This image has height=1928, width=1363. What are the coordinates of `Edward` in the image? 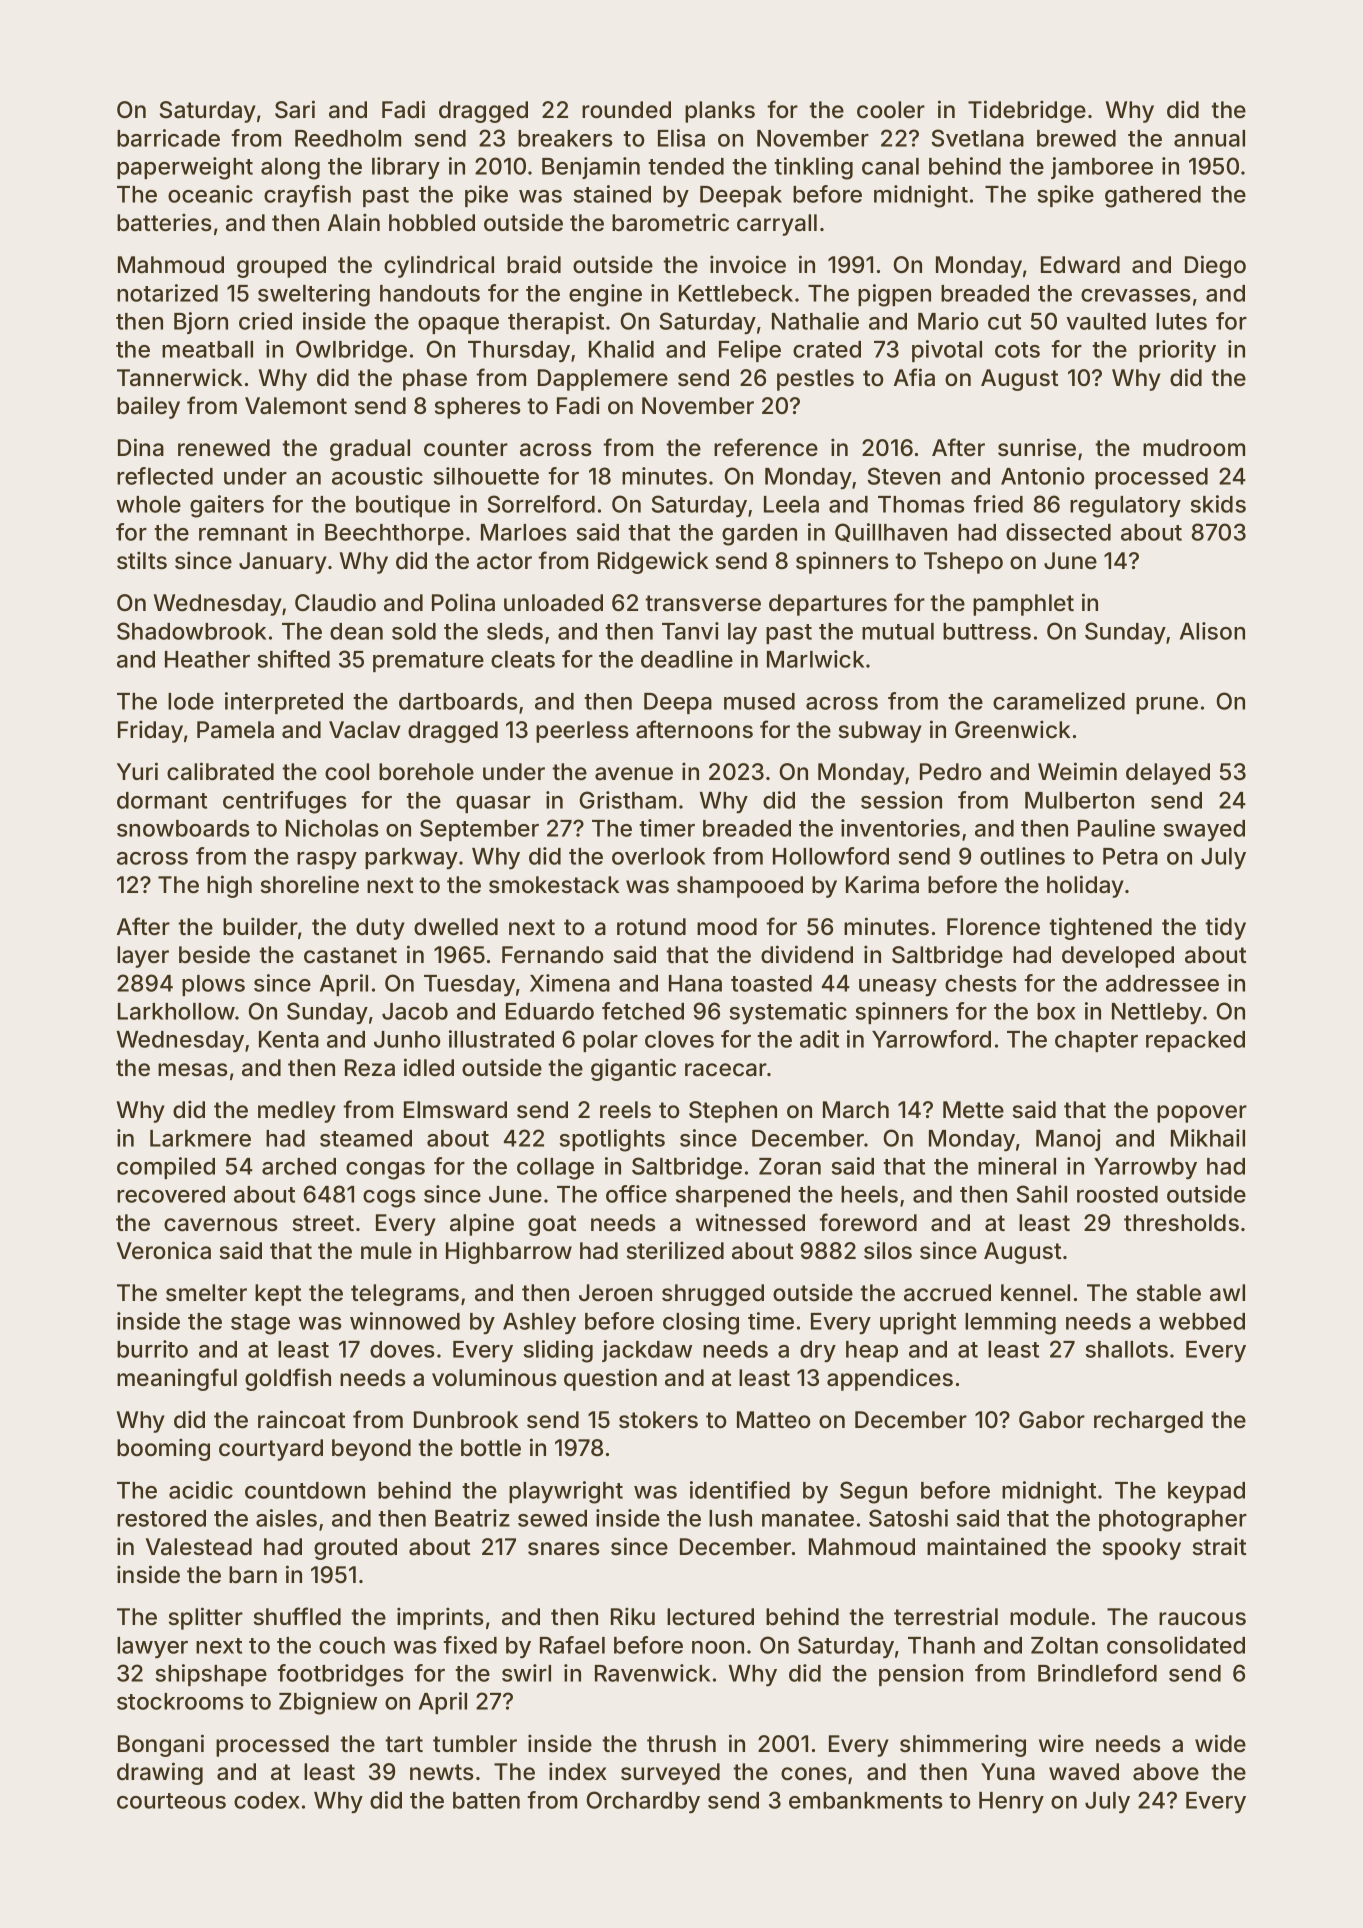 It's located at (1080, 265).
